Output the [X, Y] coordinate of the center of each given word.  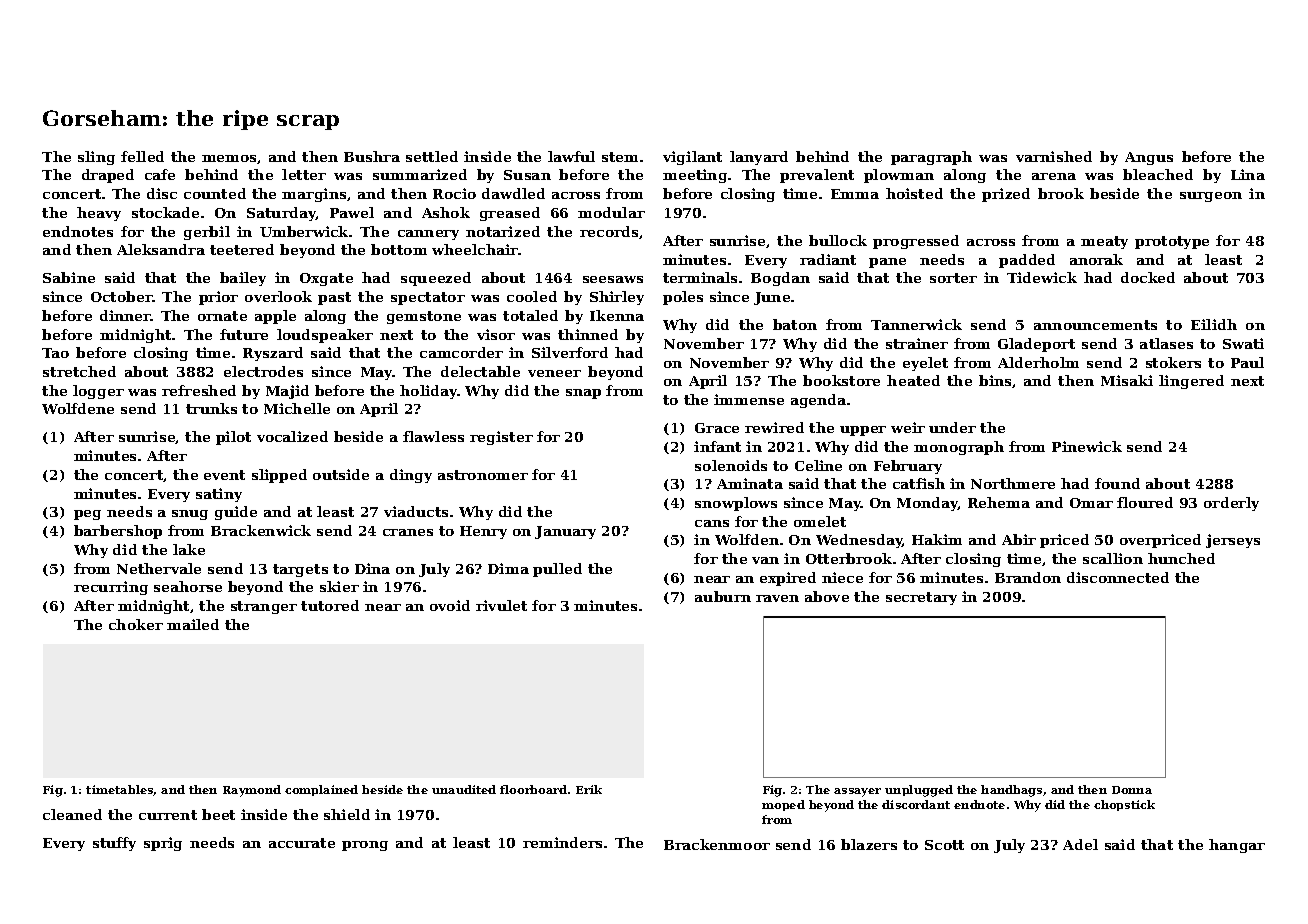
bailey [243, 279]
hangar [1237, 846]
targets [300, 570]
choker [136, 624]
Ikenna [617, 315]
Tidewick [1042, 277]
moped [783, 805]
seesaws [613, 279]
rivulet [501, 605]
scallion [1113, 558]
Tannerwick [916, 324]
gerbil [207, 233]
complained [321, 790]
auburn [723, 596]
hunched [1181, 558]
